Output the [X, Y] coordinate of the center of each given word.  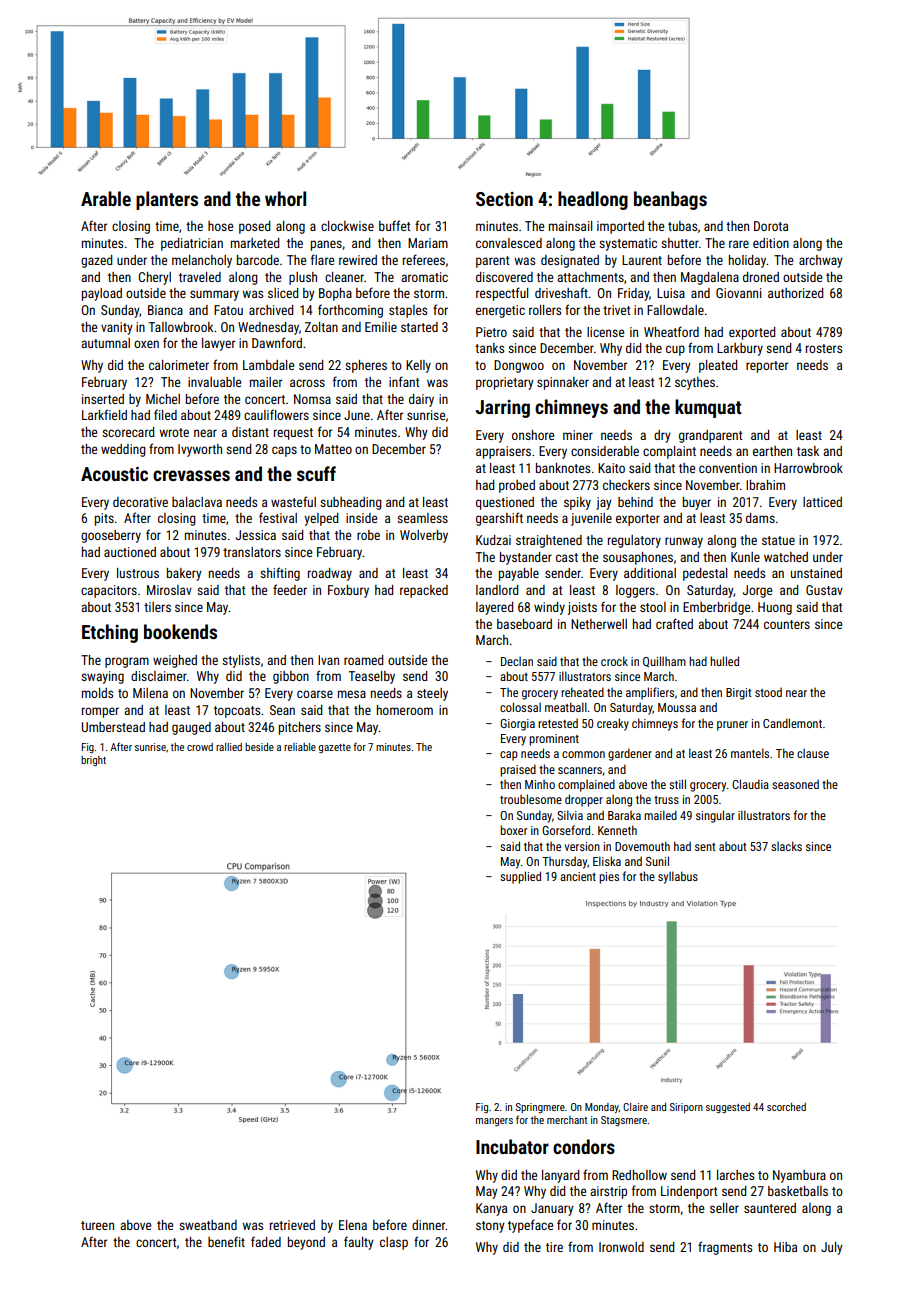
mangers [494, 1122]
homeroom [405, 710]
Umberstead [113, 727]
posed [254, 227]
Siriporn [686, 1108]
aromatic [424, 277]
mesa [352, 694]
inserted [103, 399]
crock [614, 661]
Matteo [333, 449]
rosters [824, 348]
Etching [110, 633]
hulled [724, 661]
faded [266, 1241]
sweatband [208, 1225]
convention [728, 468]
